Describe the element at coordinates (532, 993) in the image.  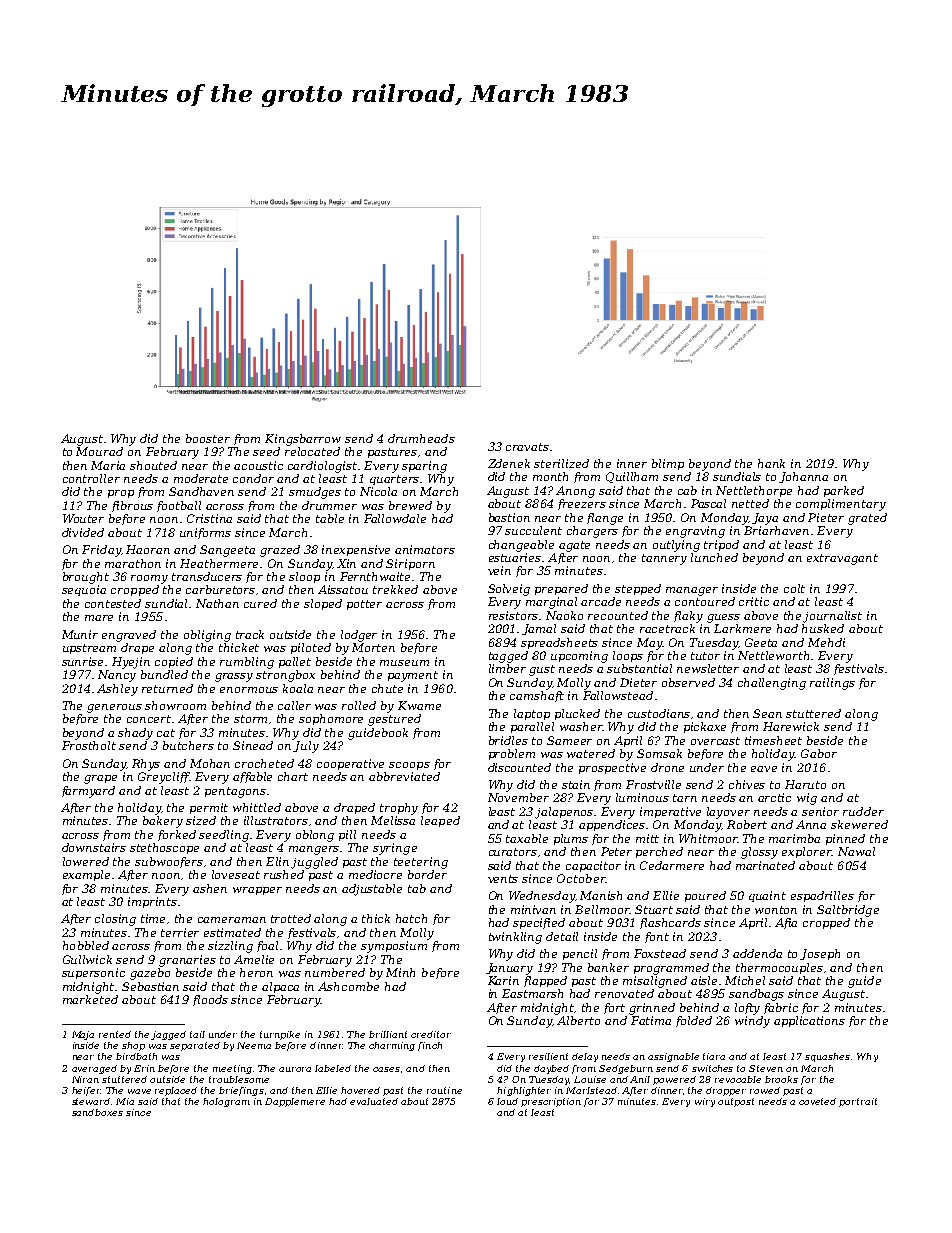
I see `Eastmarsh` at that location.
